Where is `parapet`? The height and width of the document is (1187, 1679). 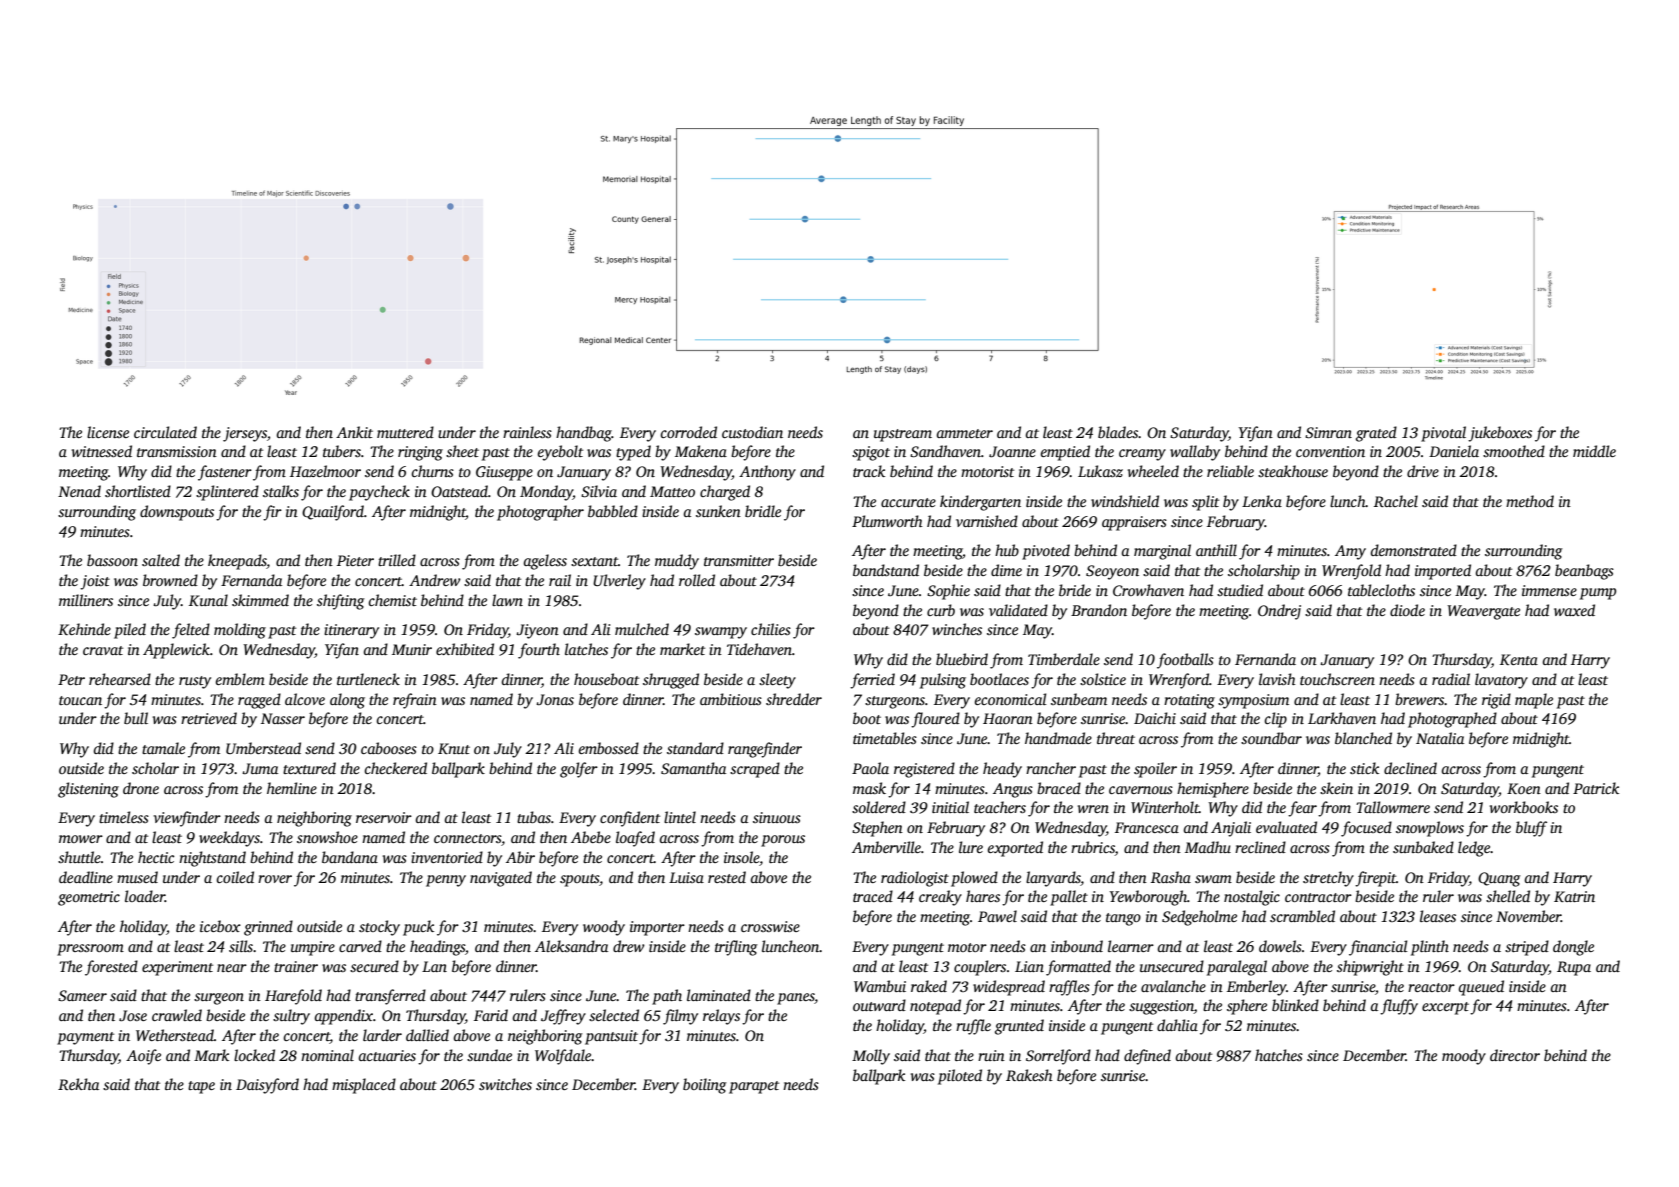
parapet is located at coordinates (754, 1087).
